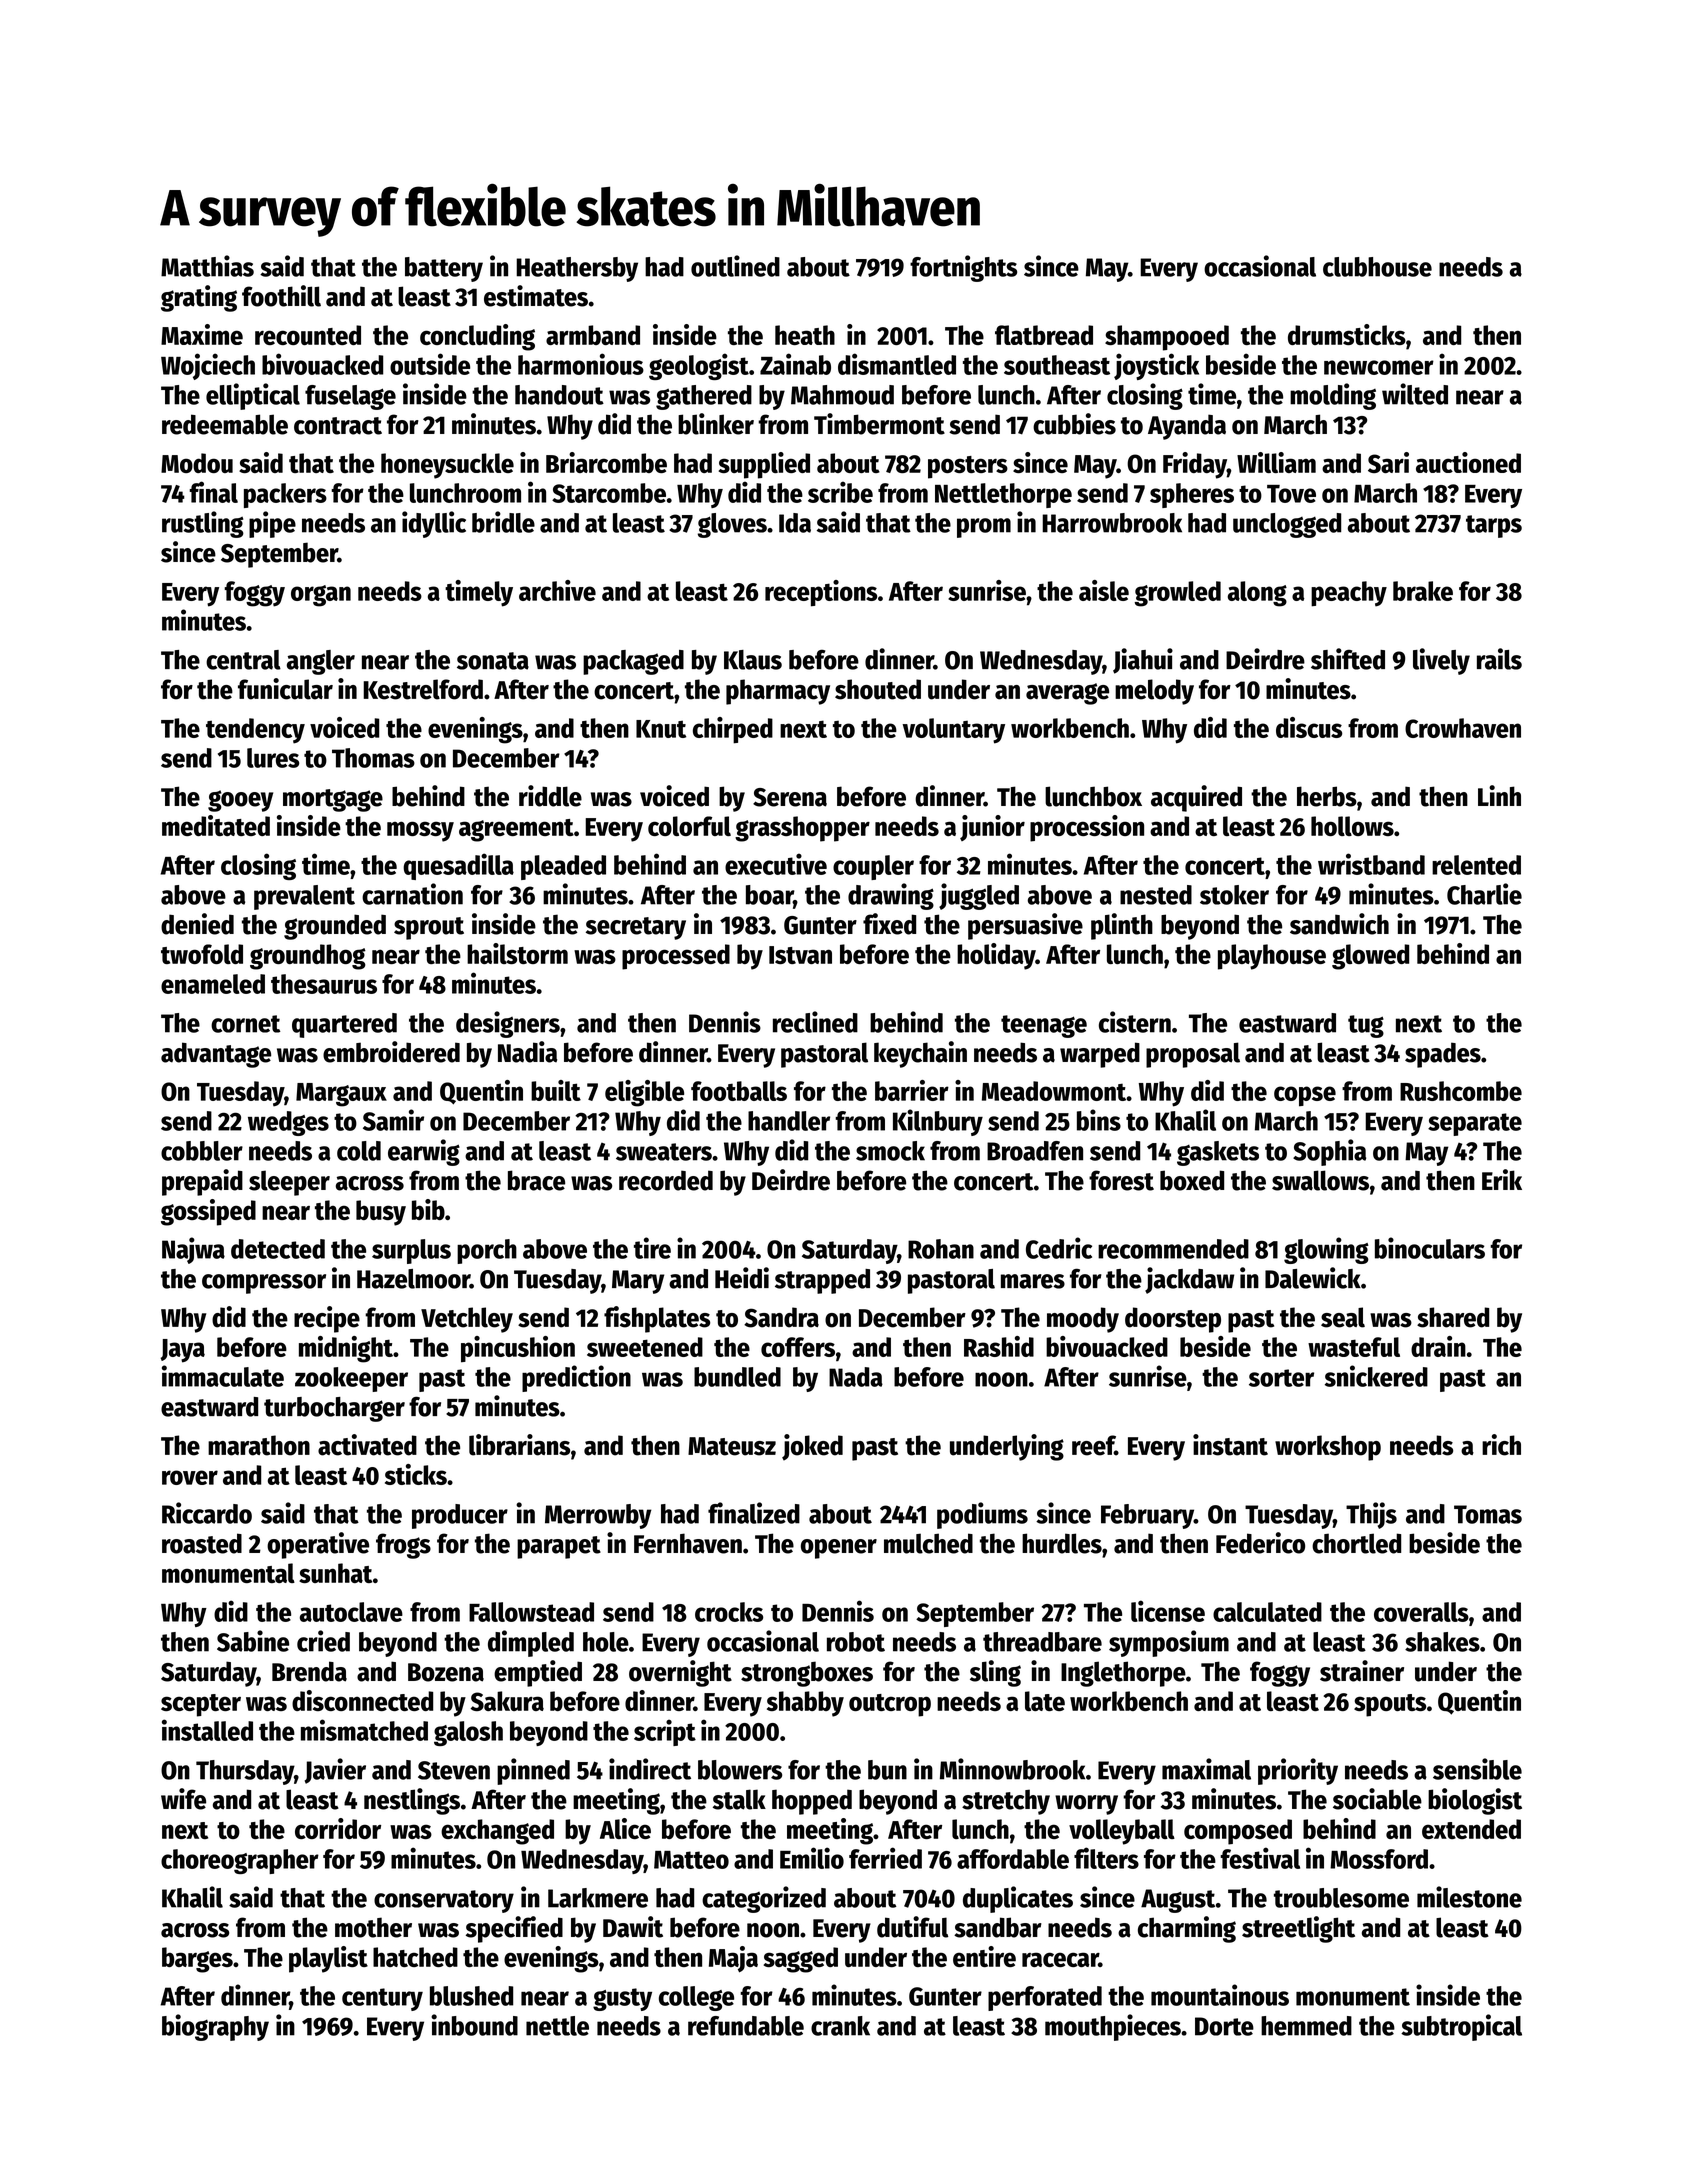  I want to click on subtropical, so click(1461, 2027).
